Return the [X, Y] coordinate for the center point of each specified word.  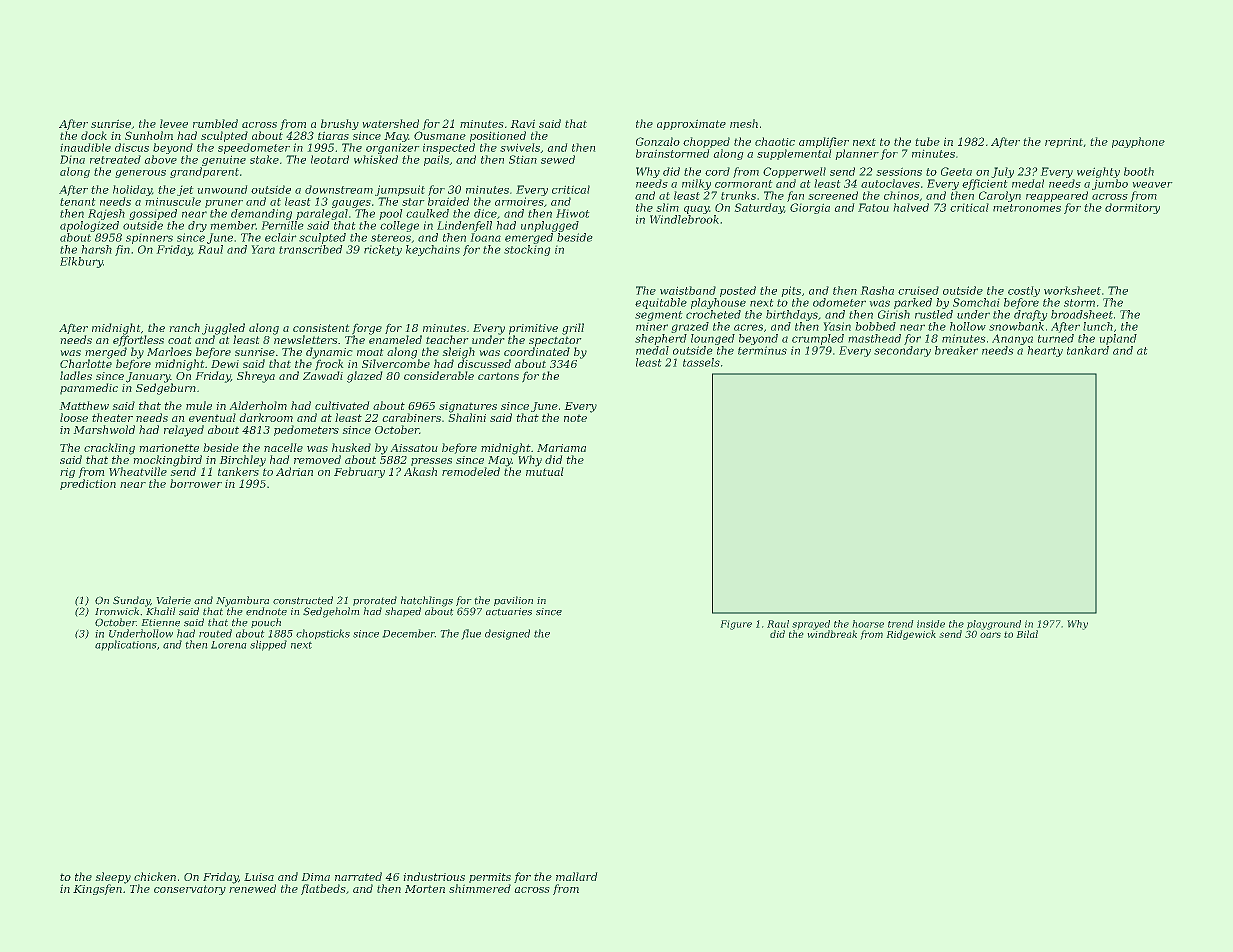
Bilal [1027, 634]
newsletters [305, 339]
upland [1118, 339]
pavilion [513, 601]
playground [994, 625]
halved [911, 207]
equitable [661, 303]
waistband [688, 290]
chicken [155, 876]
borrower [196, 483]
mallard [576, 876]
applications [126, 645]
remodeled [471, 471]
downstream [339, 189]
